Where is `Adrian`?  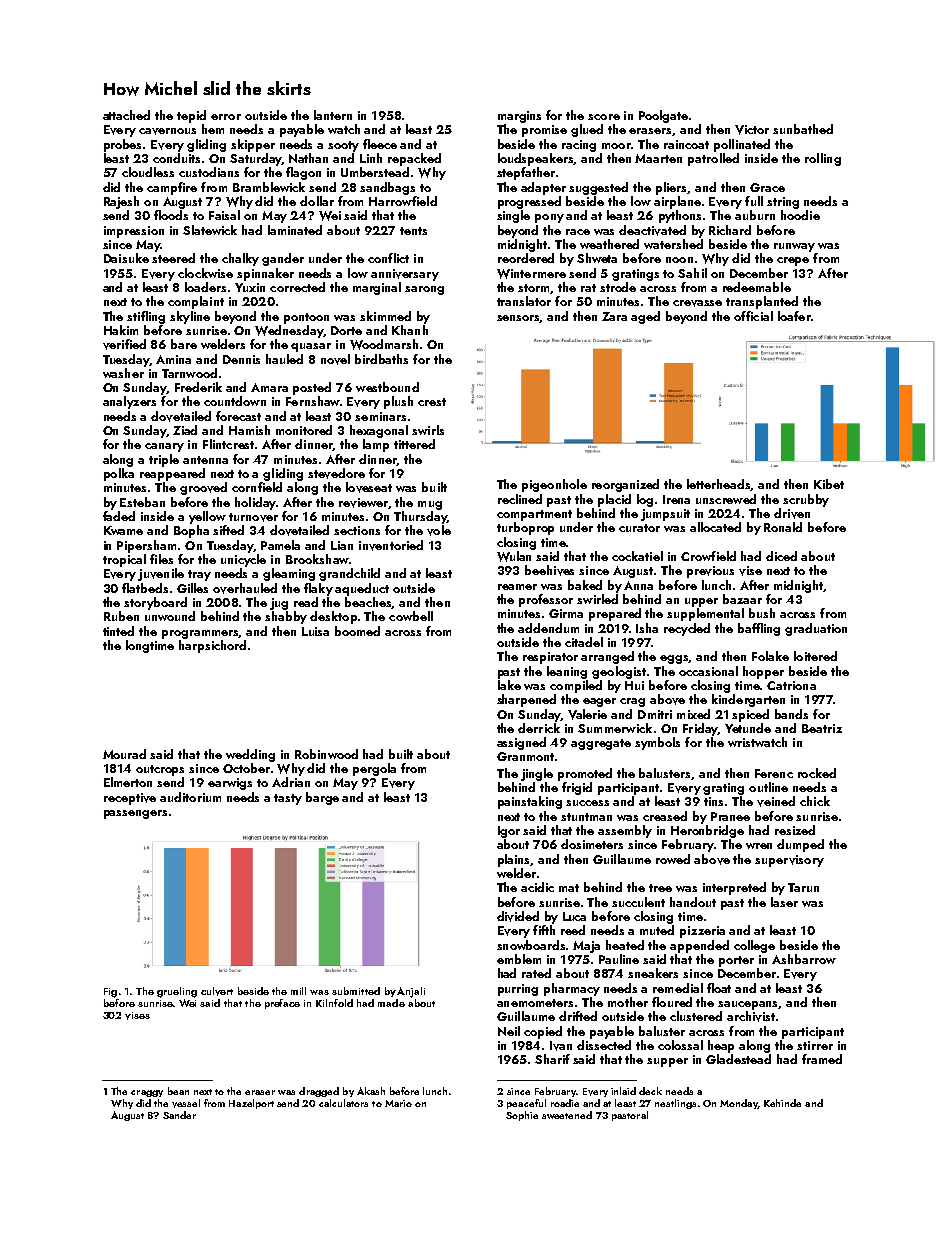 Adrian is located at coordinates (291, 782).
